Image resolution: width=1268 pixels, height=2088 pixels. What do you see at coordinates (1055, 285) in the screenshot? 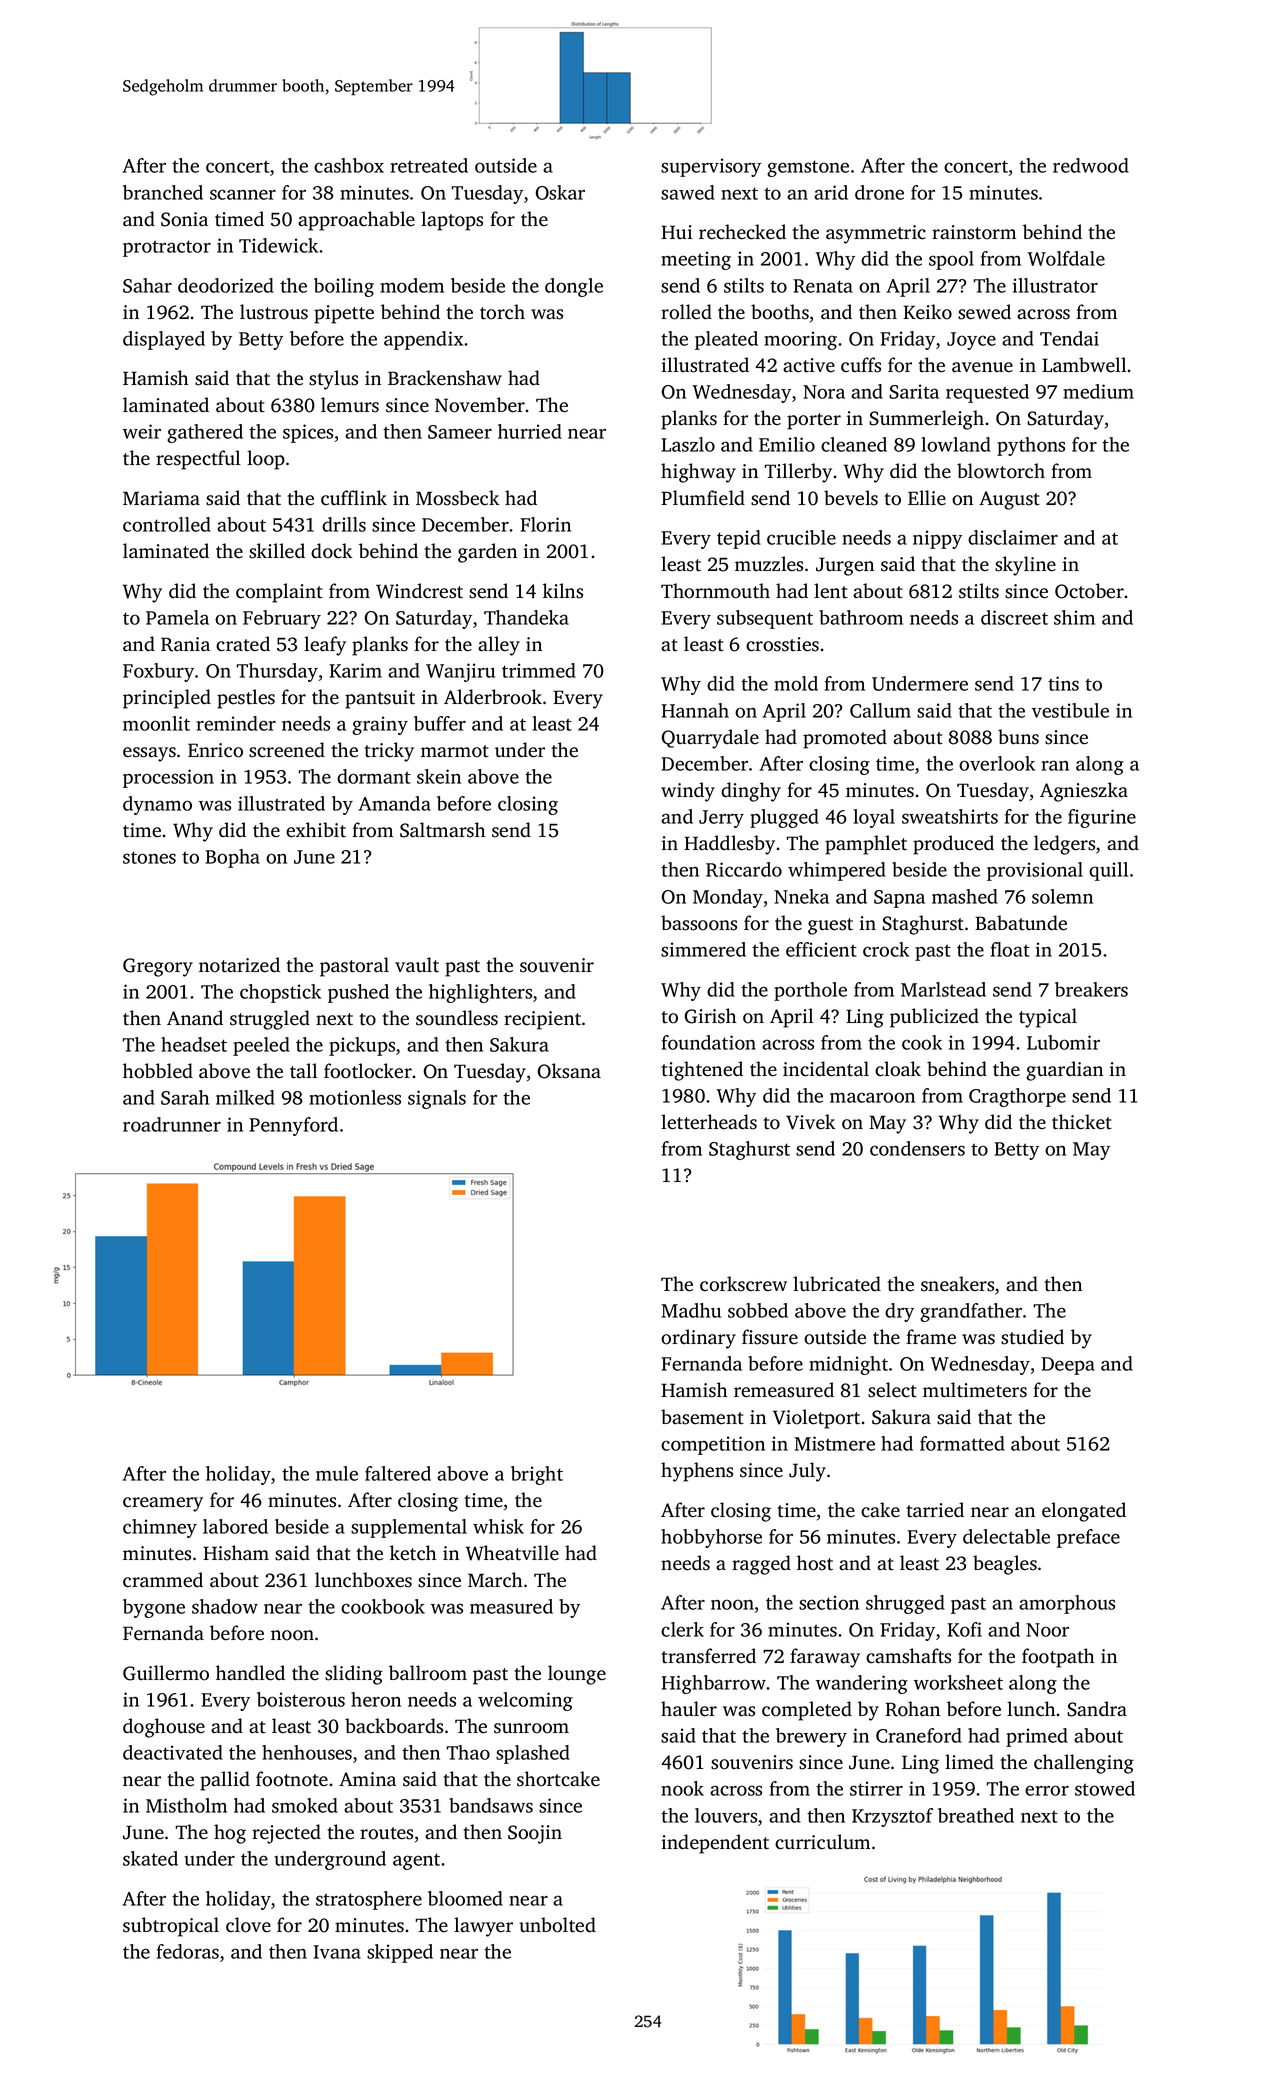
I see `illustrator` at bounding box center [1055, 285].
